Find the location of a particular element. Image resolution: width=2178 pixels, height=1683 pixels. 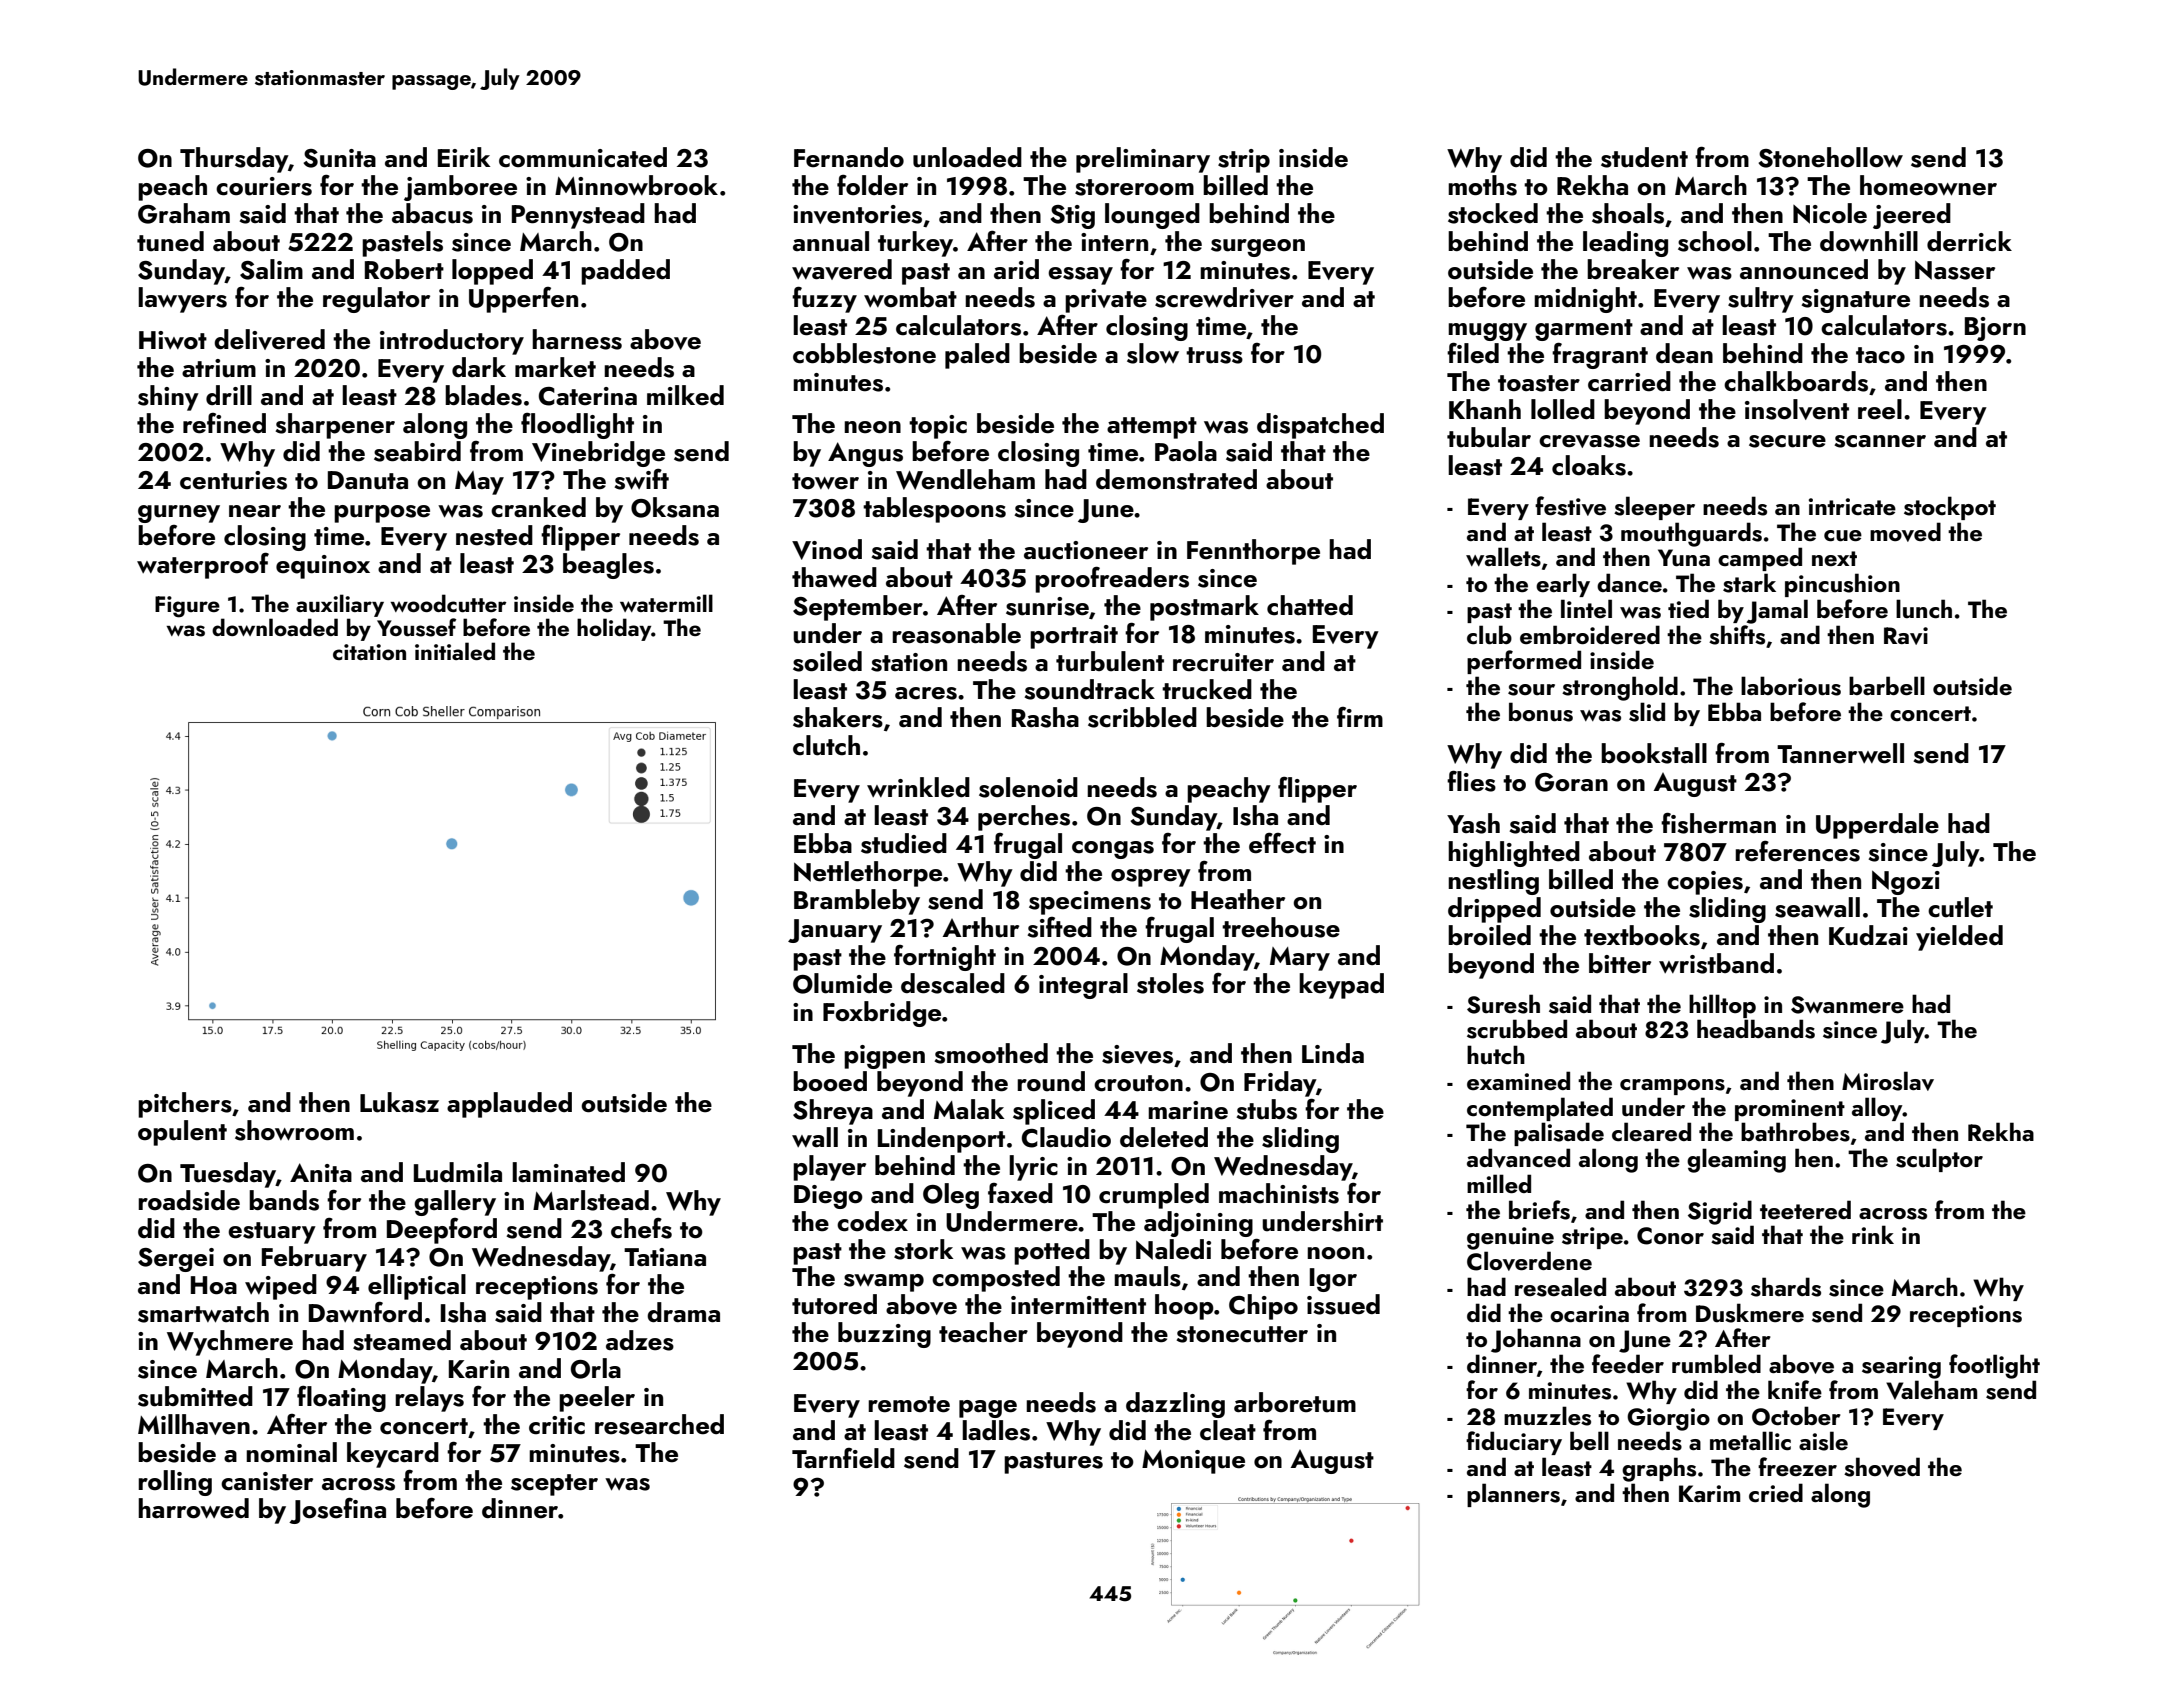

preliminary is located at coordinates (1143, 160).
